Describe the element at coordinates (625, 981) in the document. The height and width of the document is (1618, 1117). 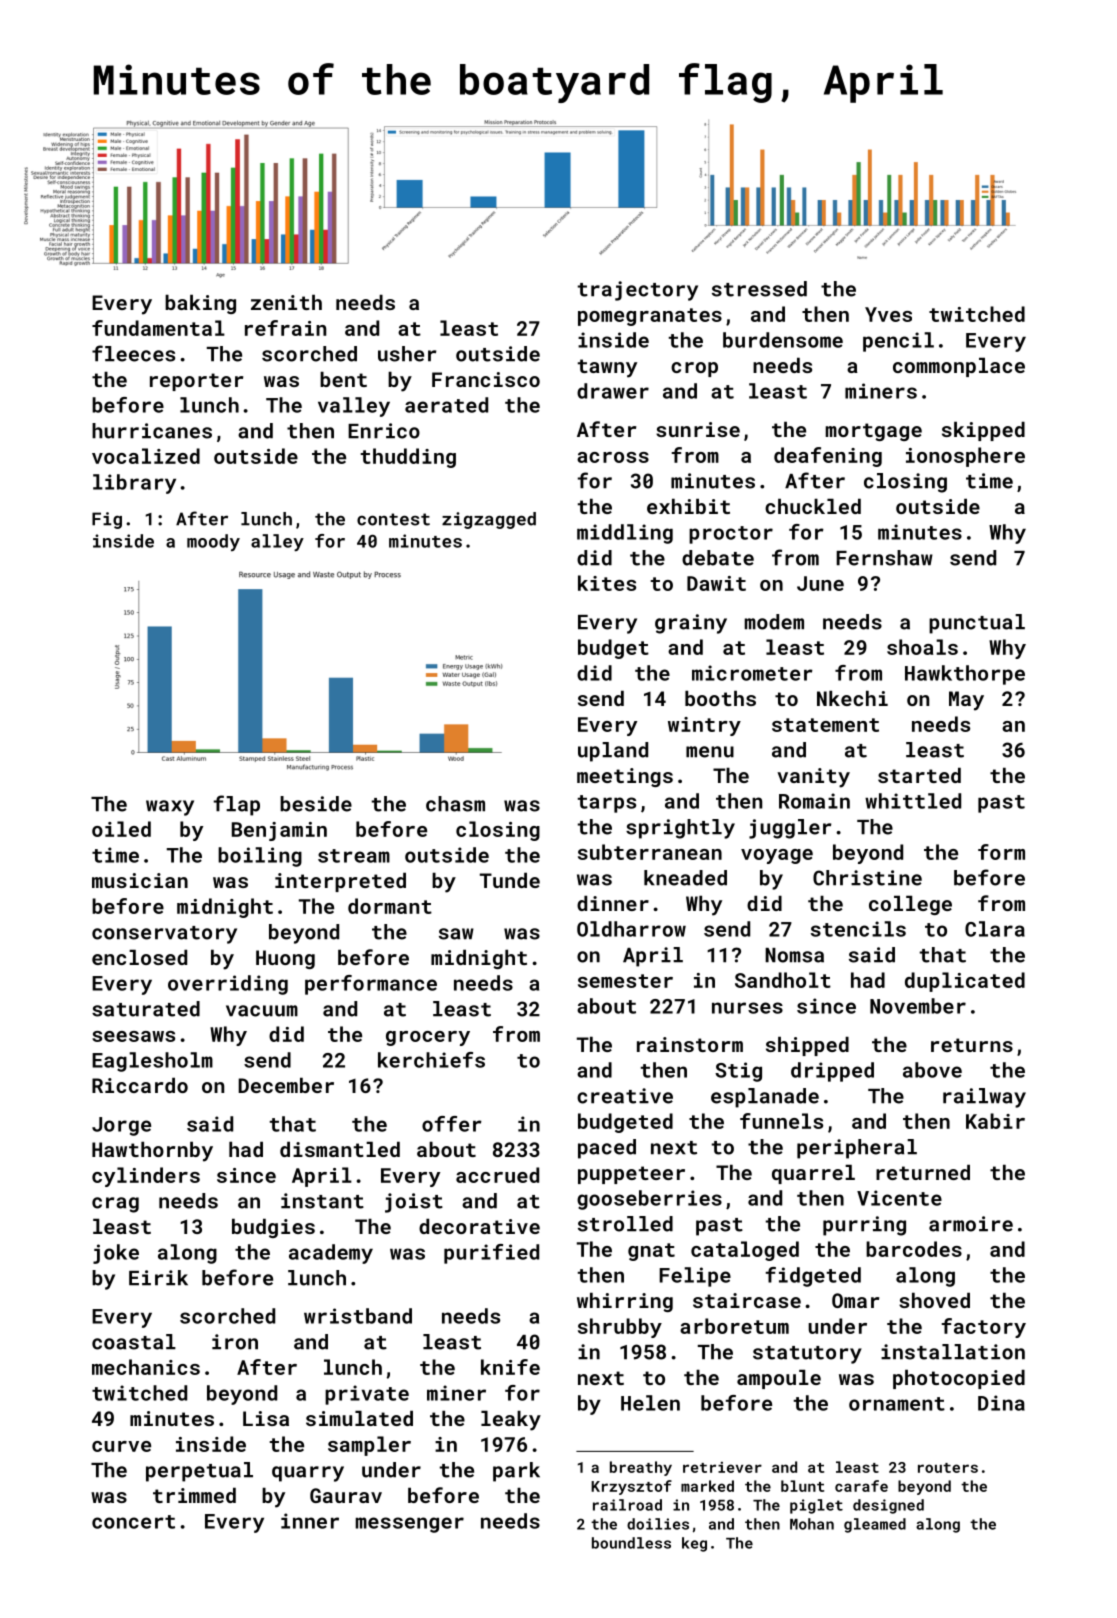
I see `semester` at that location.
